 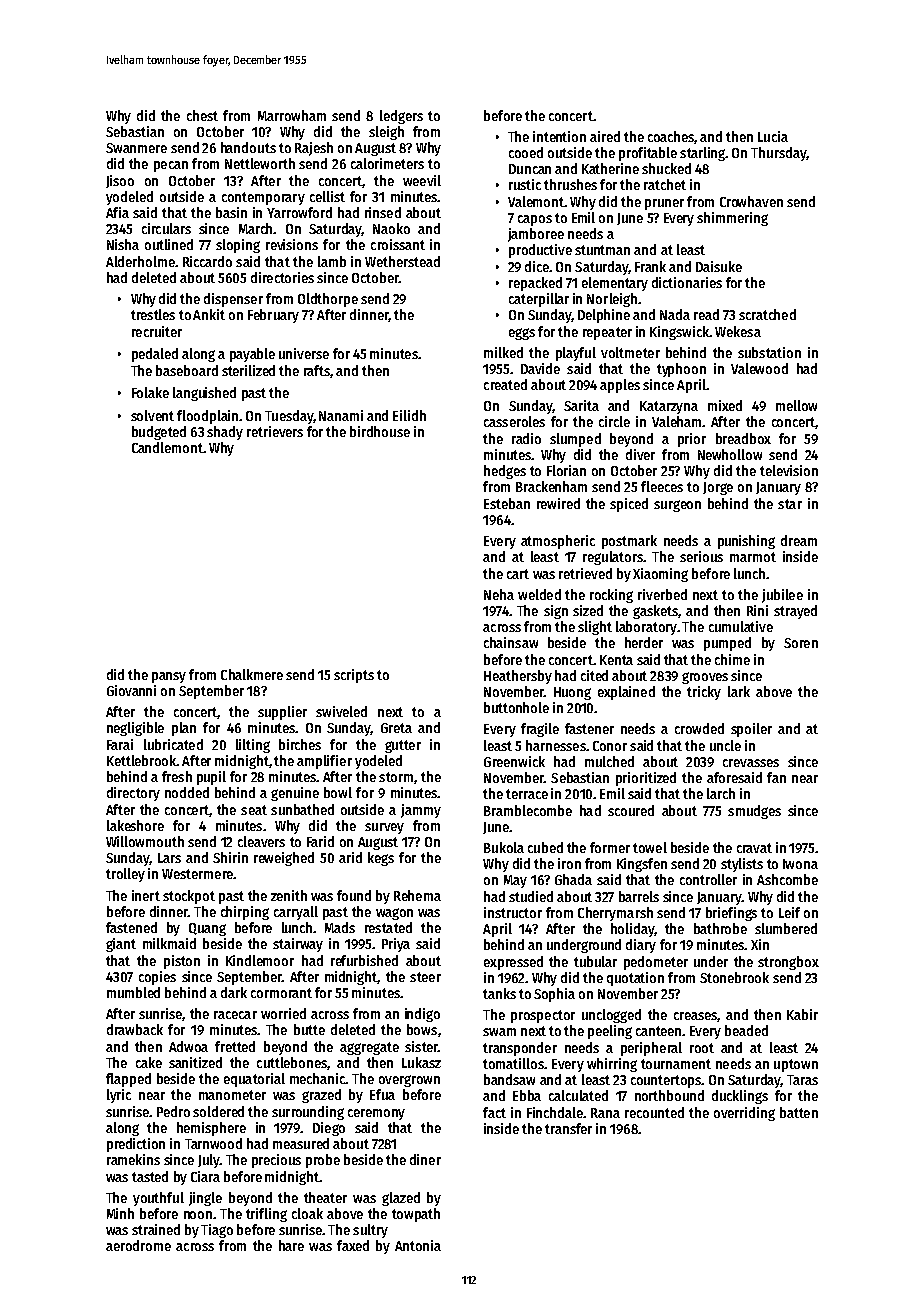 What do you see at coordinates (369, 1048) in the document?
I see `aggregate` at bounding box center [369, 1048].
